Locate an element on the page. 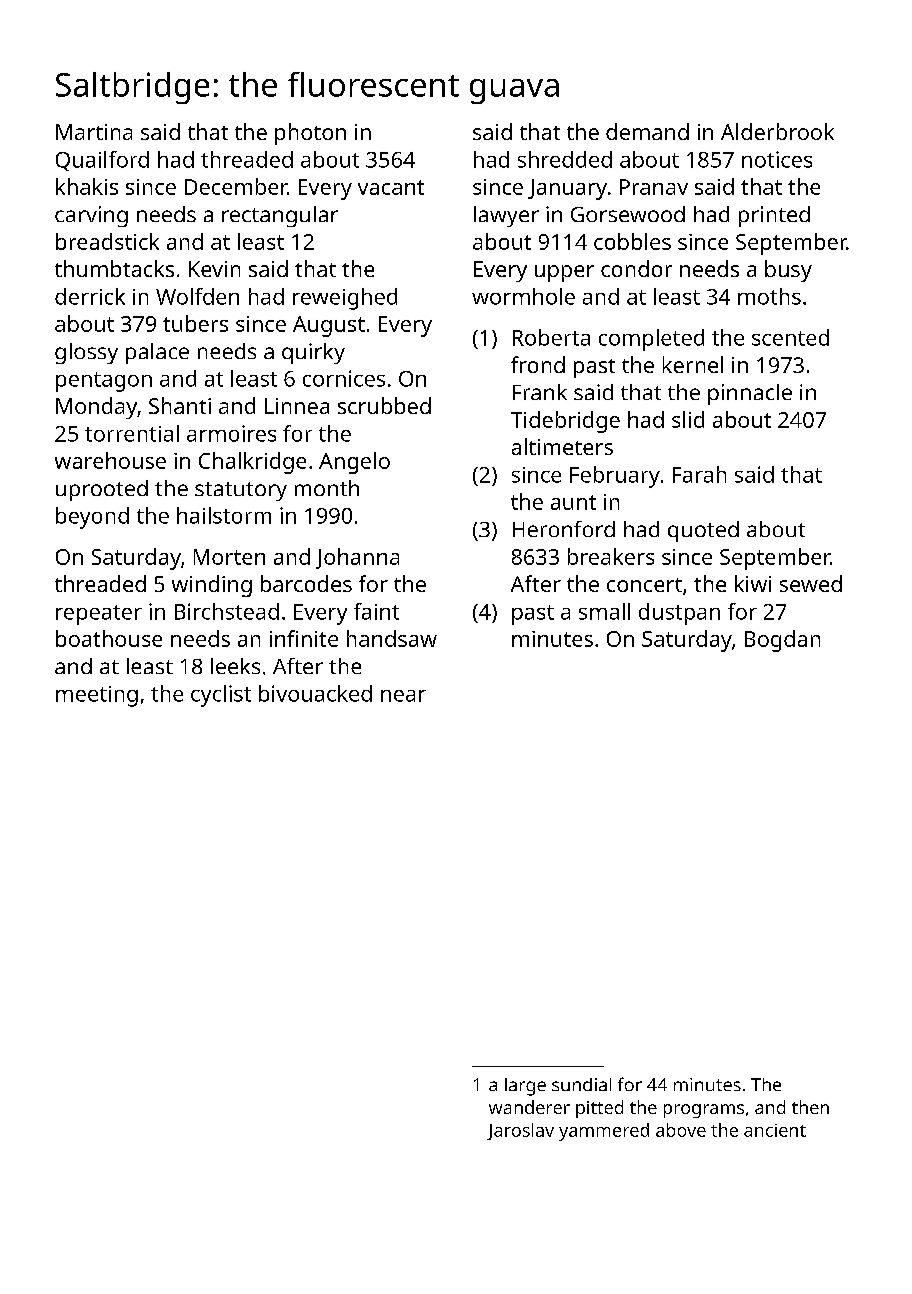  then is located at coordinates (810, 1107).
